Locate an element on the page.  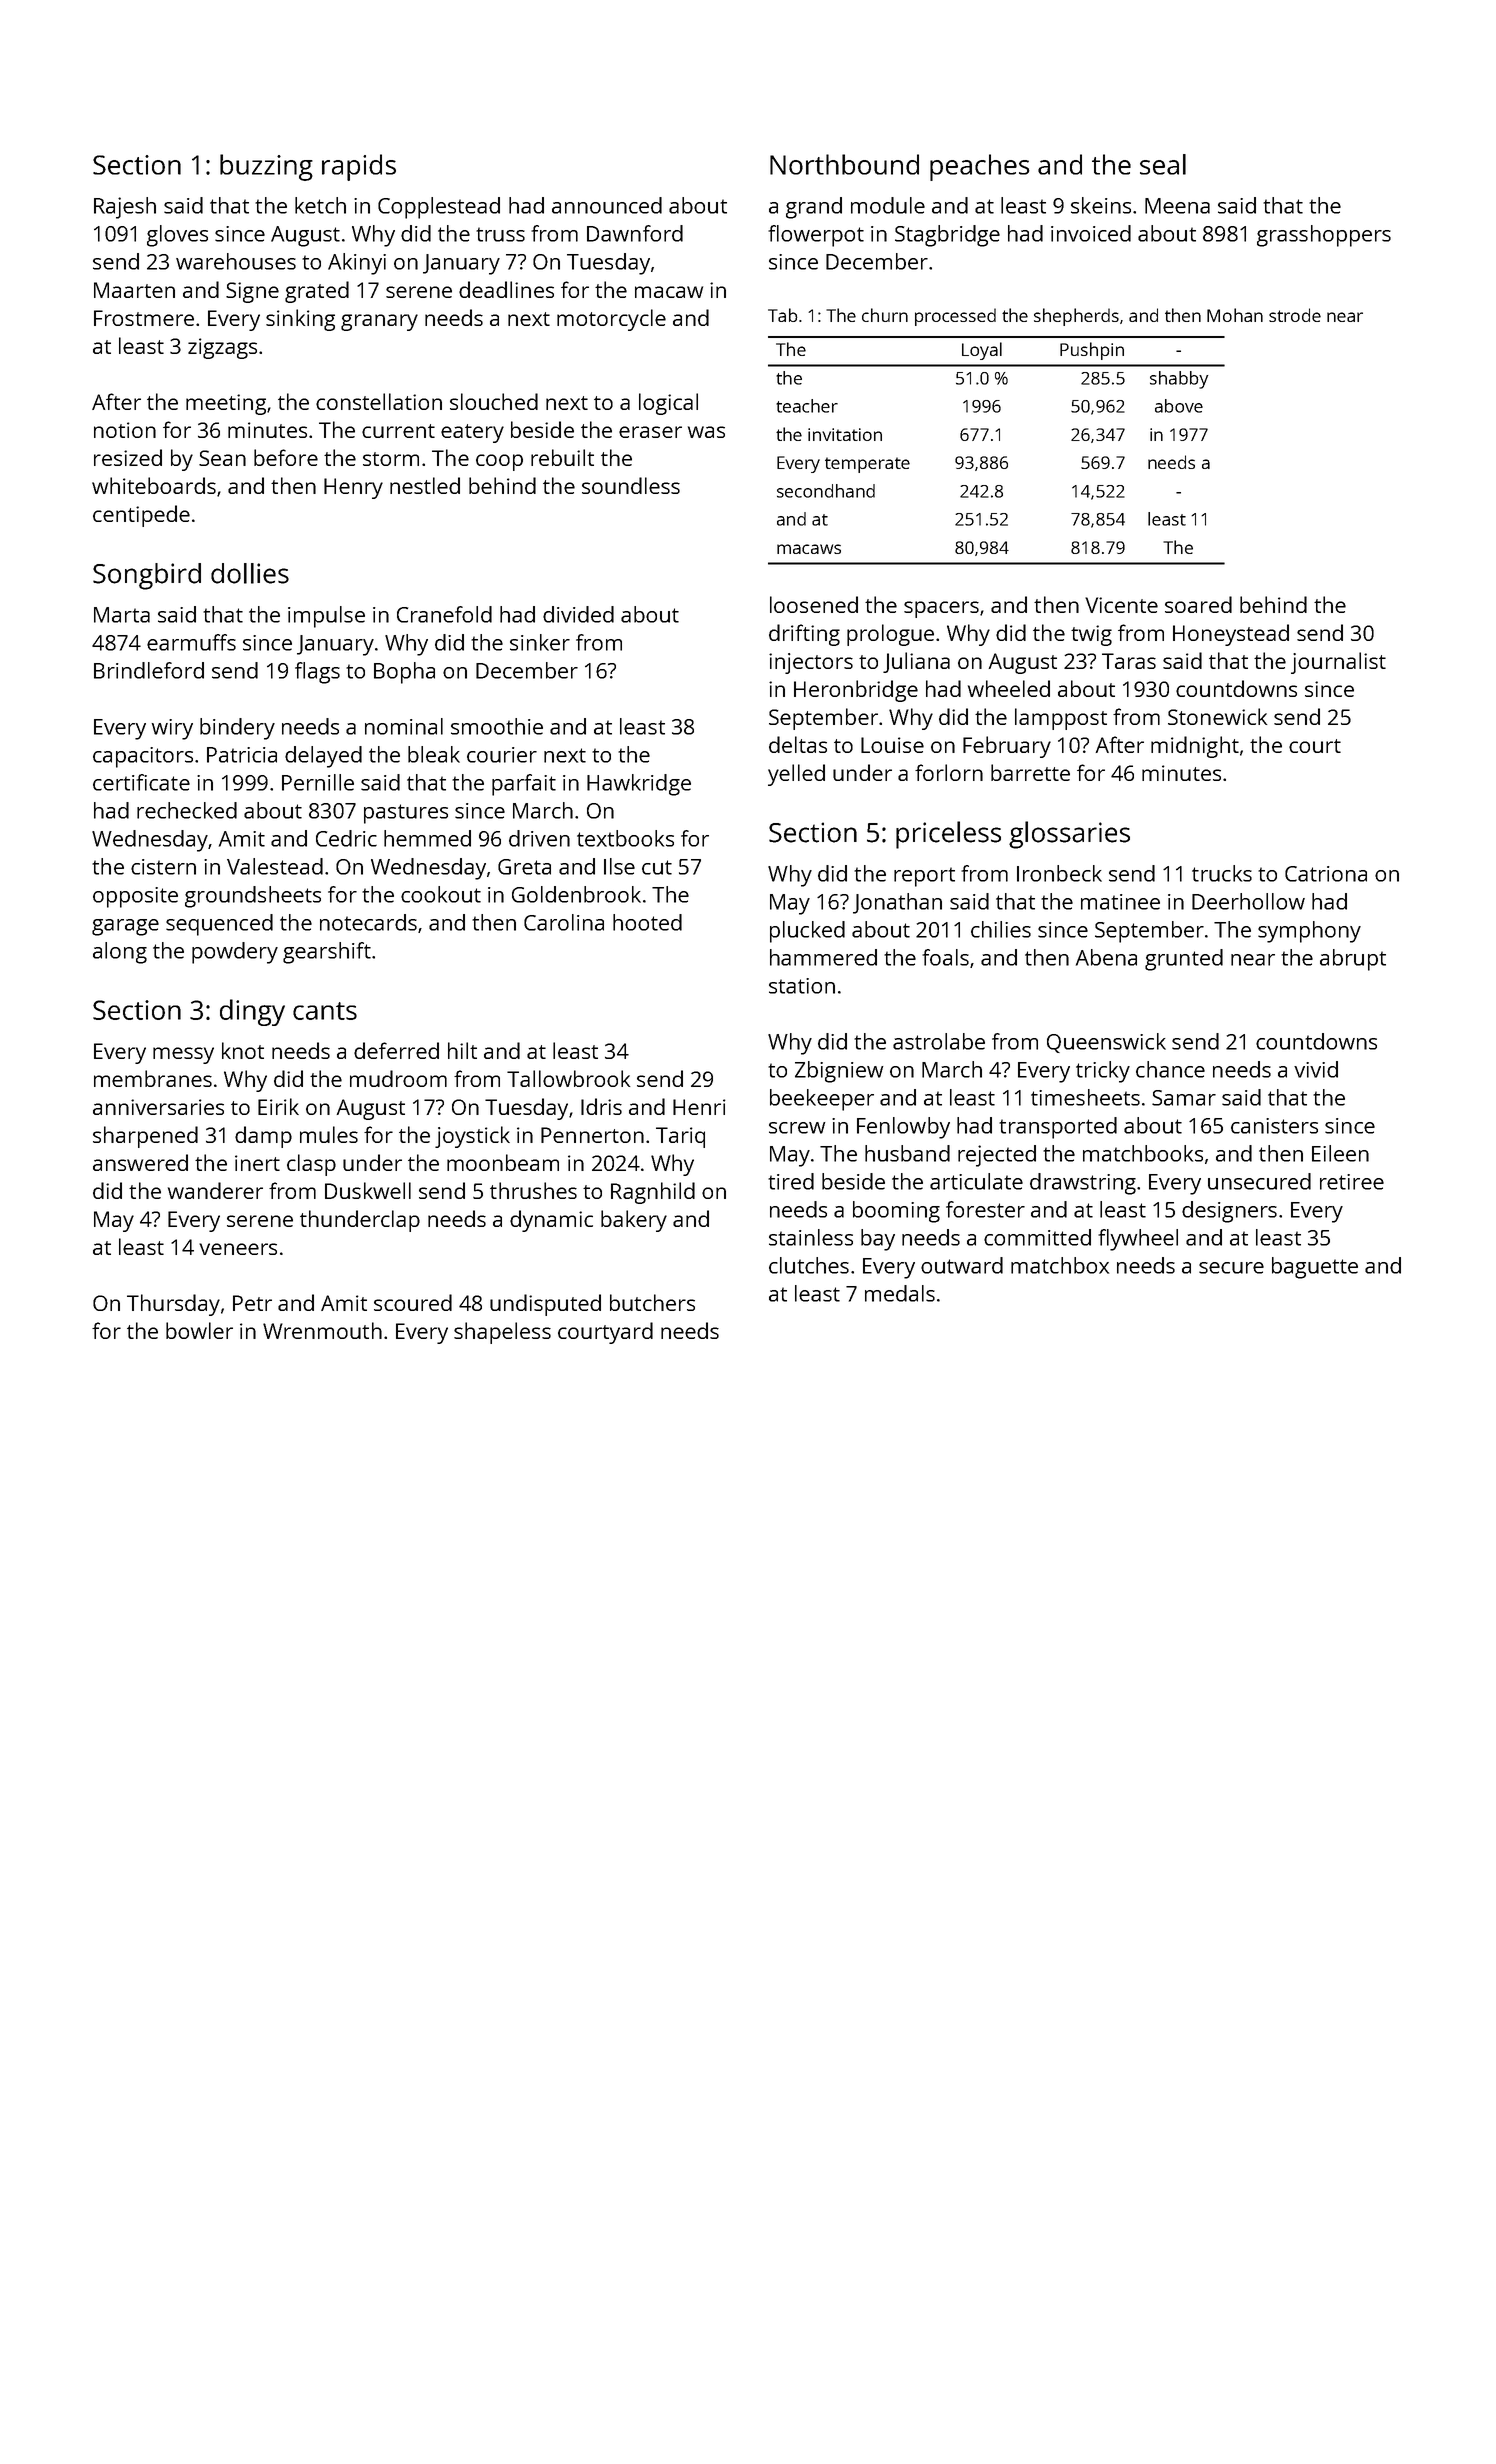
injectors is located at coordinates (811, 663).
